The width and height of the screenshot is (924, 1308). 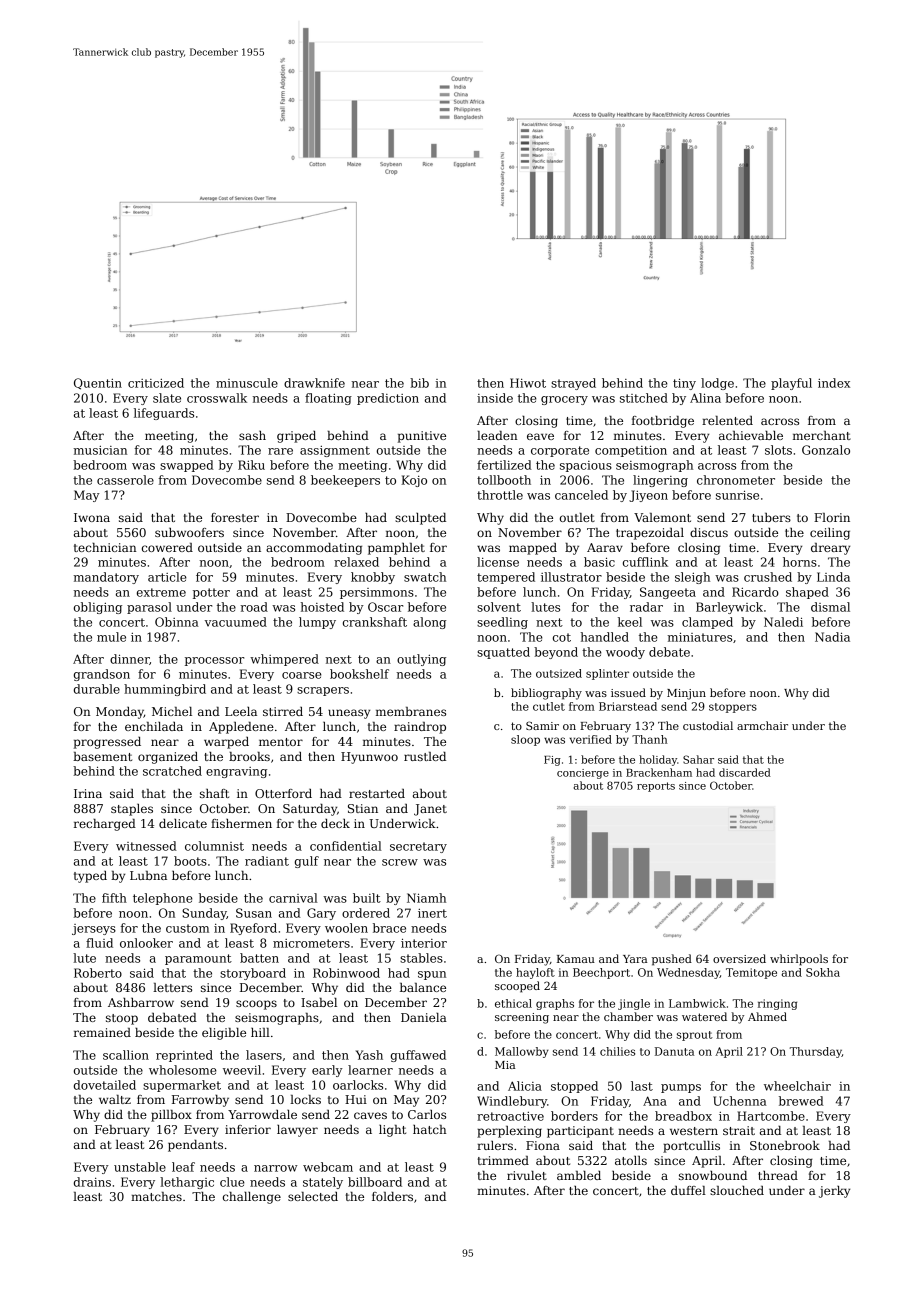 What do you see at coordinates (688, 1190) in the screenshot?
I see `duffel` at bounding box center [688, 1190].
